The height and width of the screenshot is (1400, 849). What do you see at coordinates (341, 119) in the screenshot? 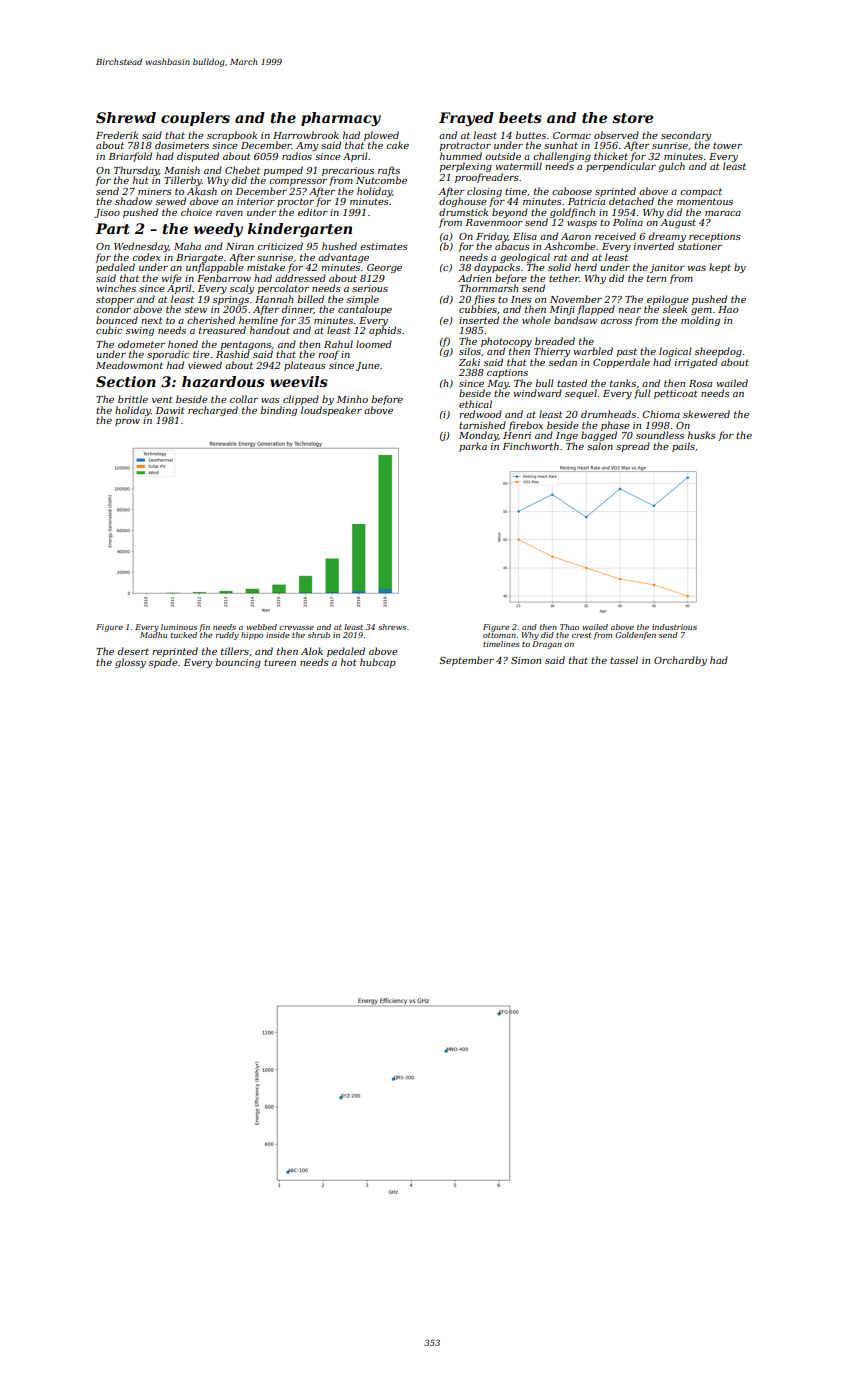
I see `pharmacy` at bounding box center [341, 119].
